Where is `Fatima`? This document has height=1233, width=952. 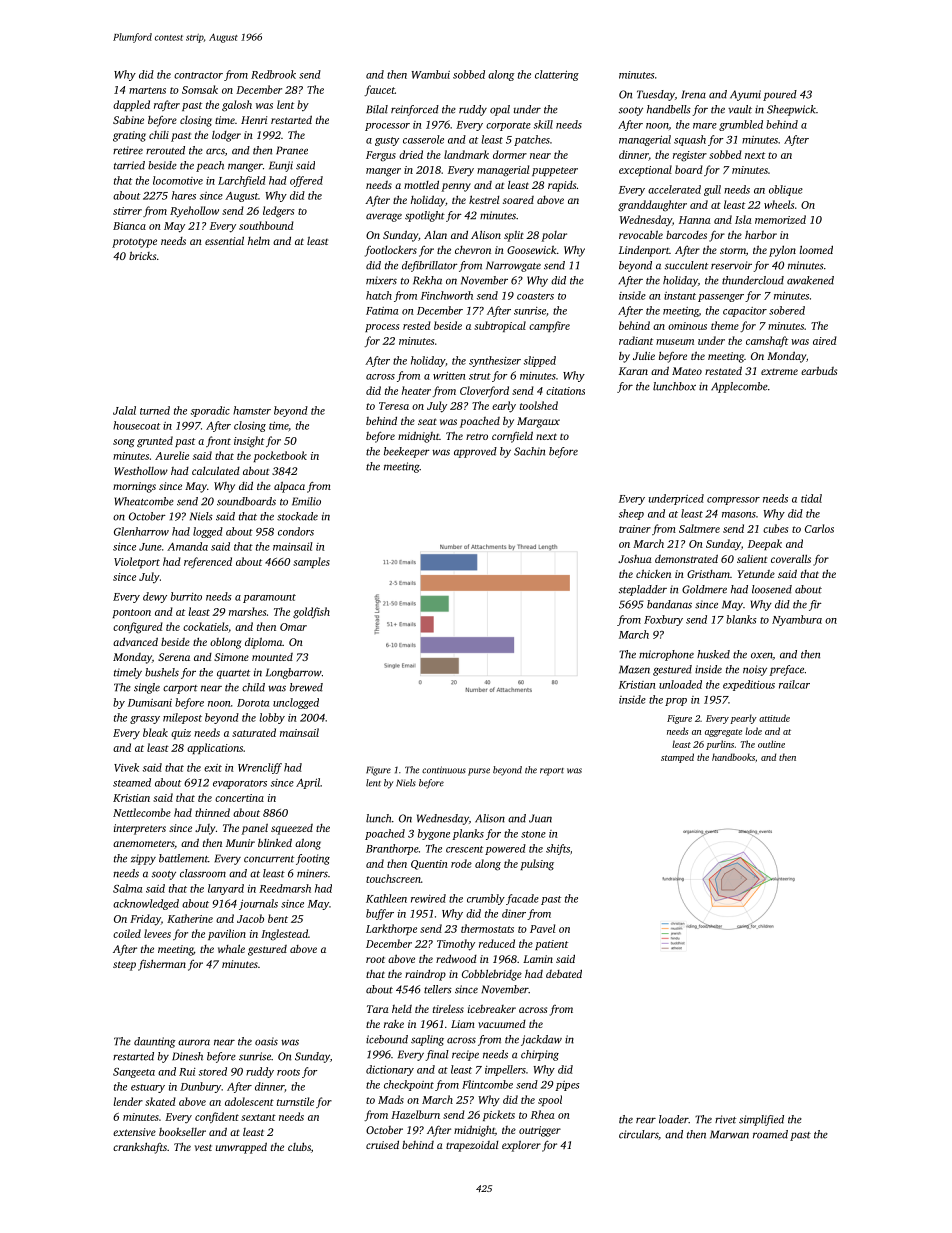 Fatima is located at coordinates (382, 311).
